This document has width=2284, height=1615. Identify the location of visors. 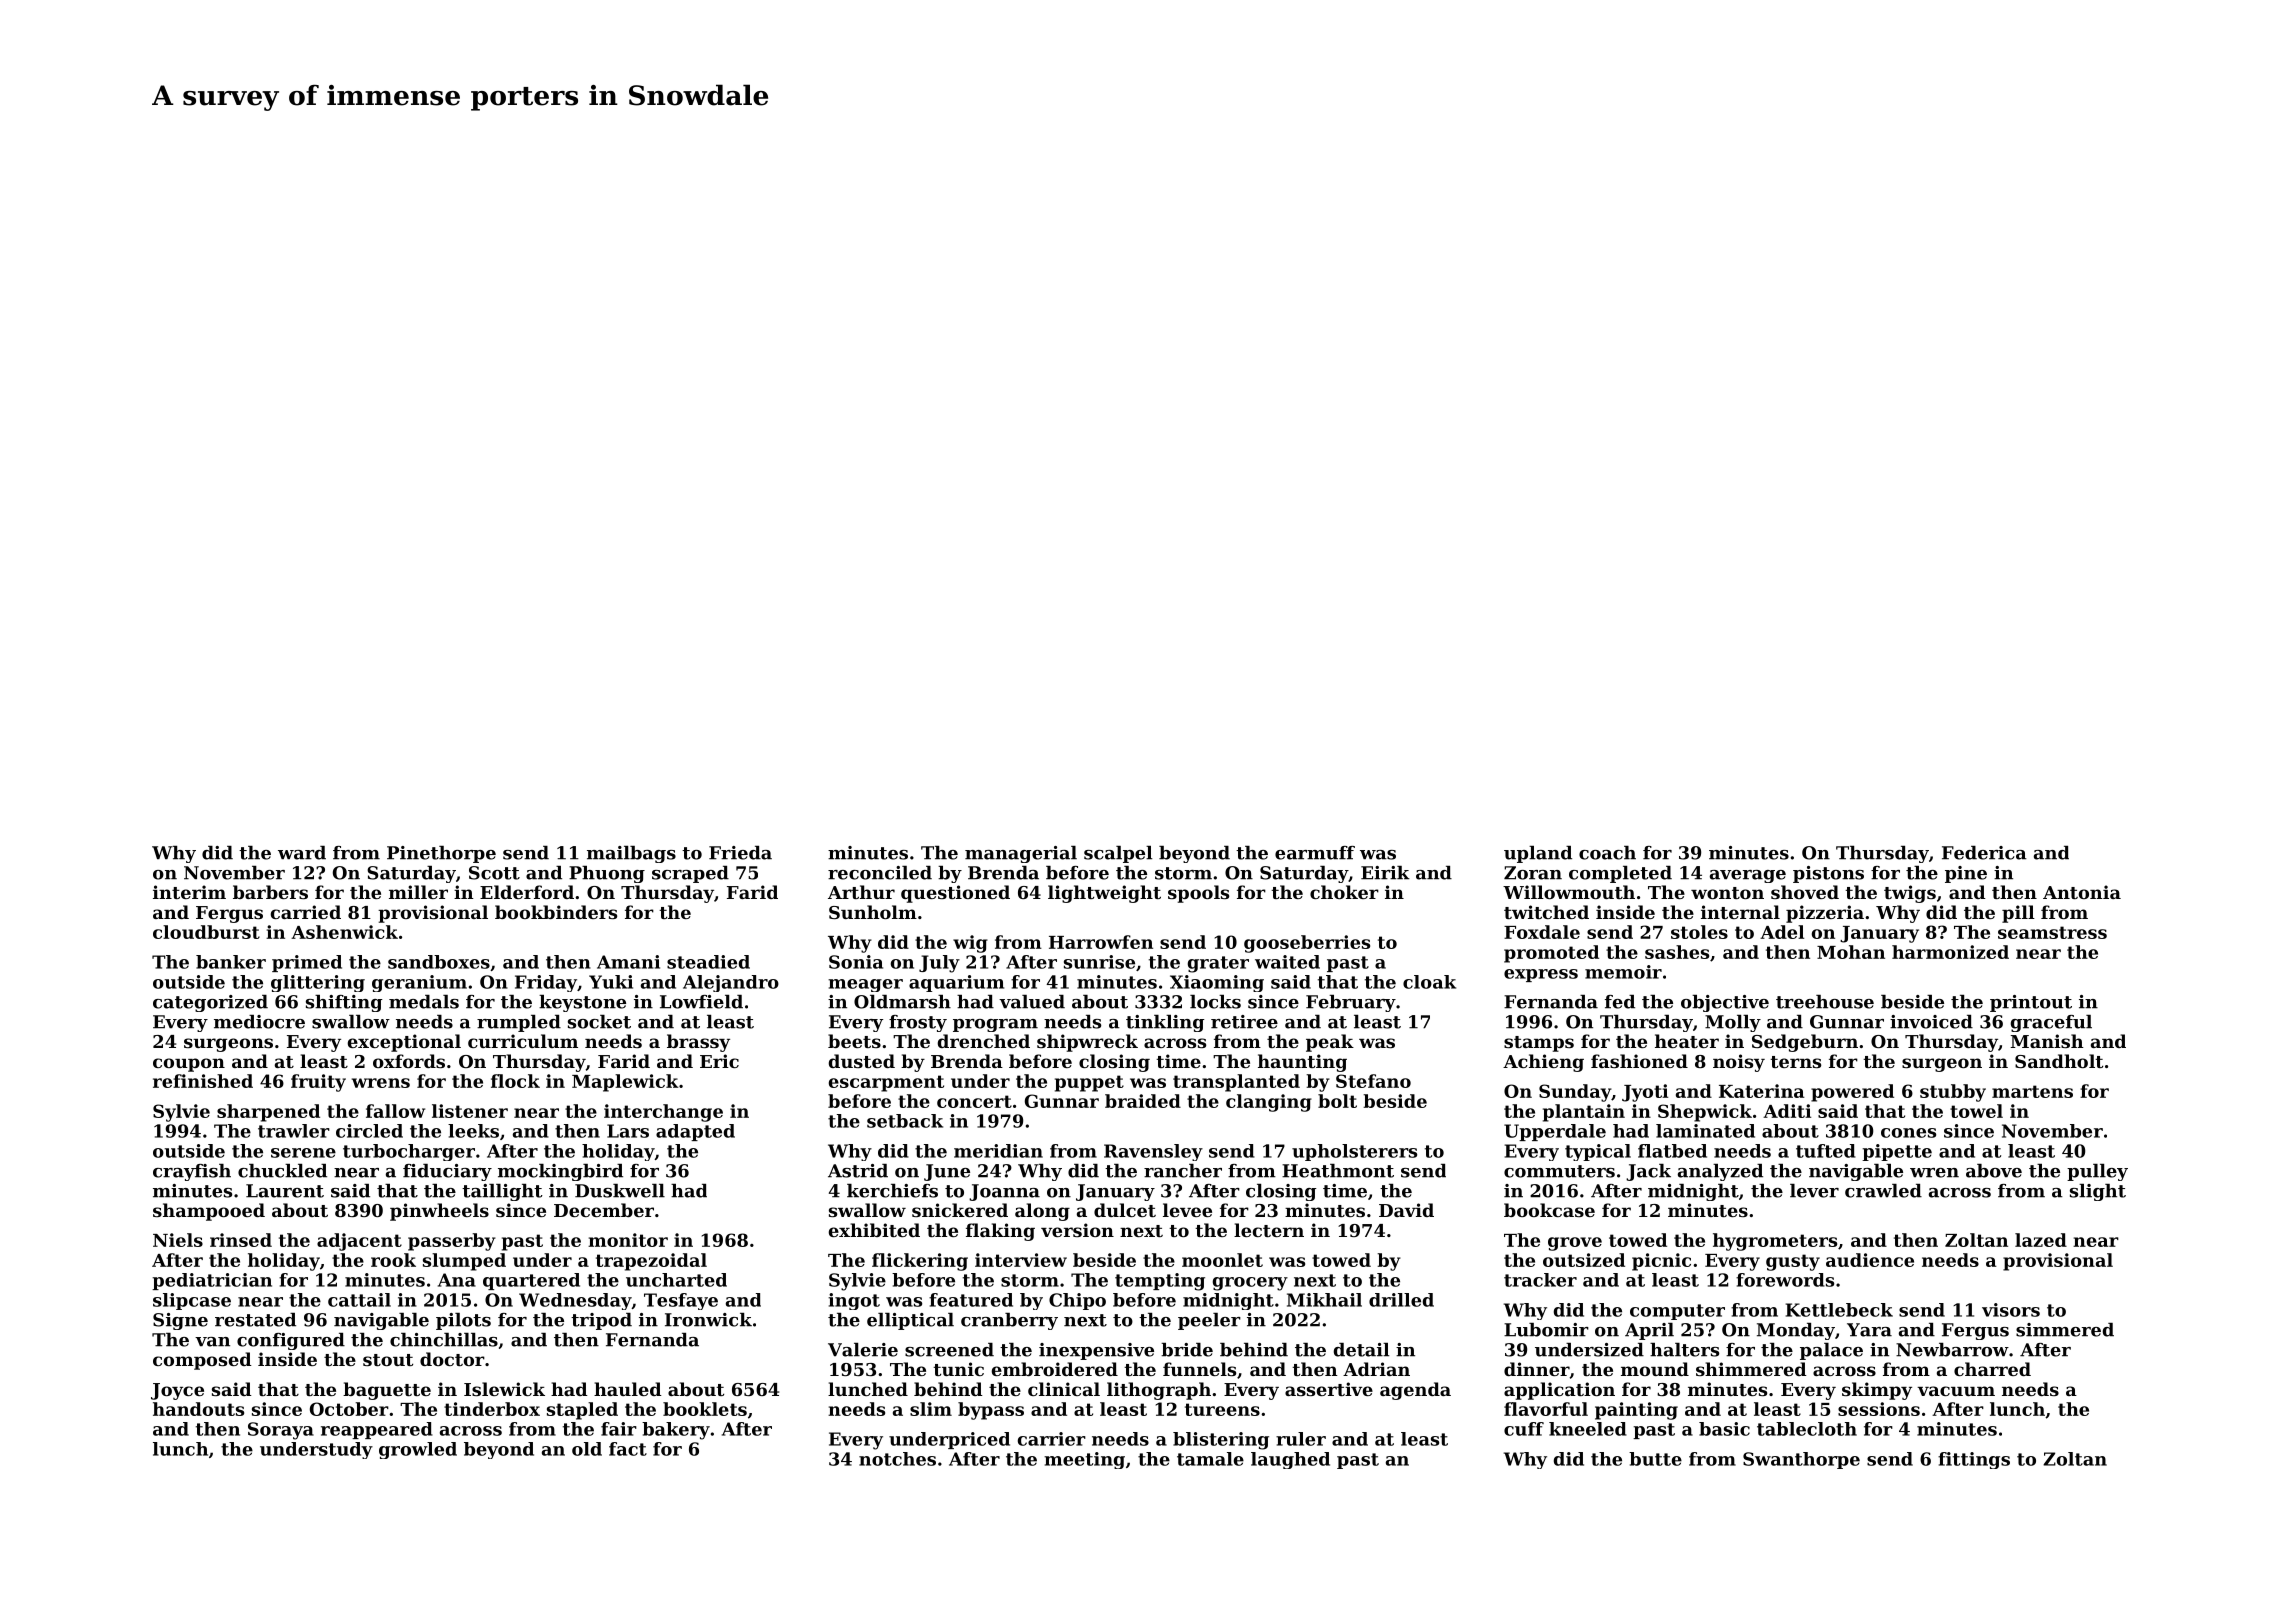
(2011, 1310).
